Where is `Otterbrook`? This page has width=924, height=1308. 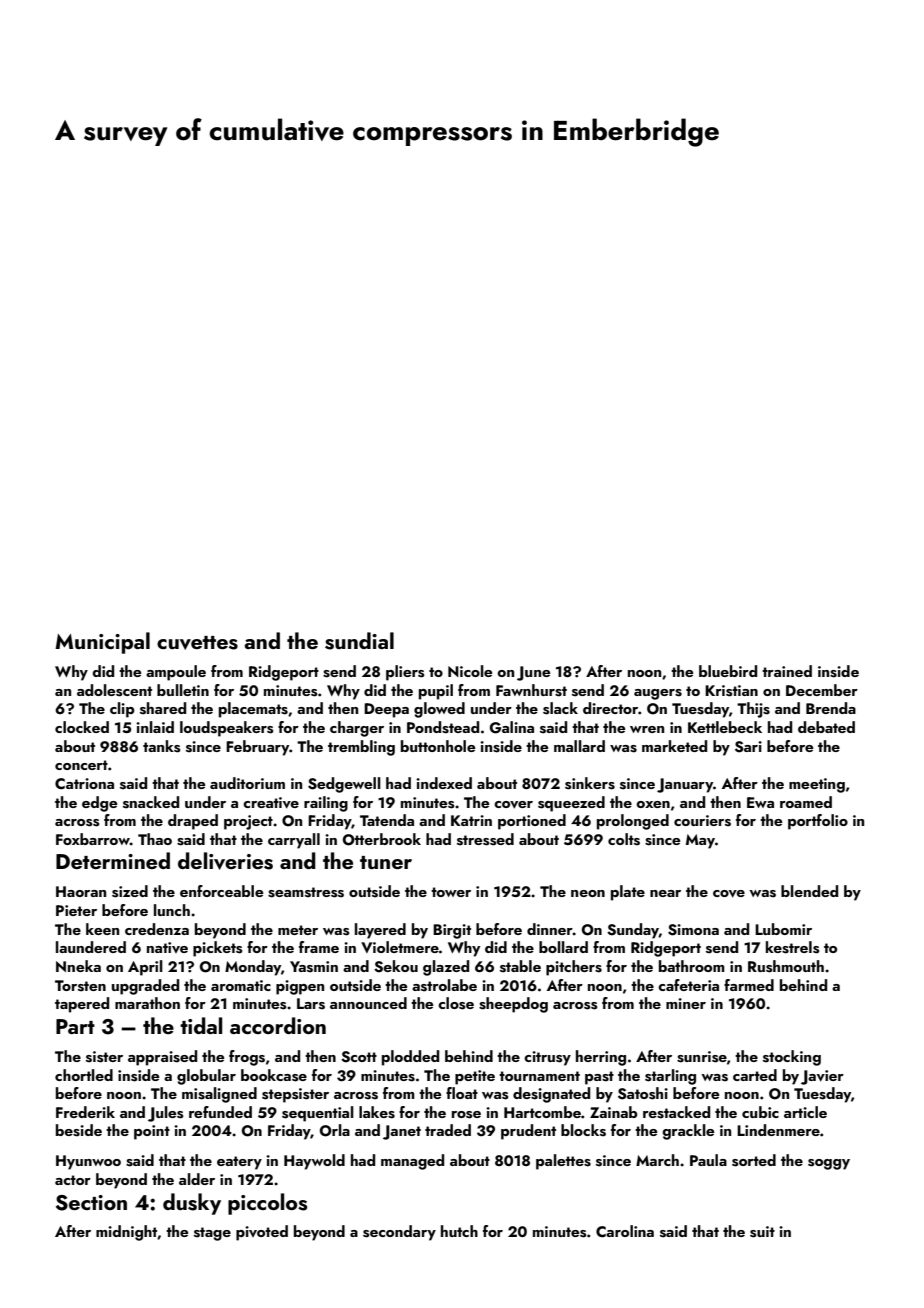
Otterbrook is located at coordinates (382, 839).
